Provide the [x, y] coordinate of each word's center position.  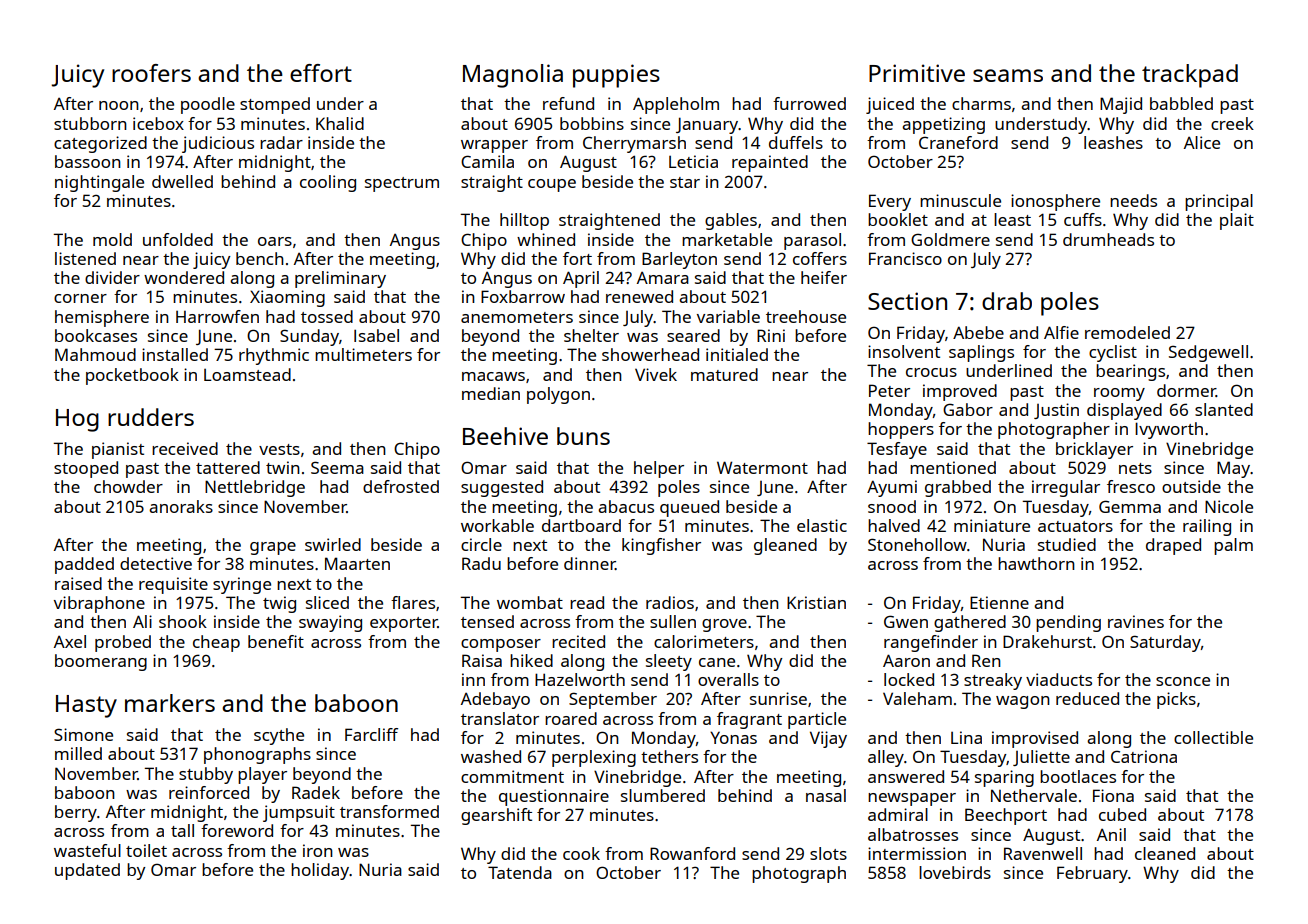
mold [112, 239]
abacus [626, 506]
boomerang [101, 662]
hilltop [524, 221]
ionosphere [1055, 202]
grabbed [958, 488]
